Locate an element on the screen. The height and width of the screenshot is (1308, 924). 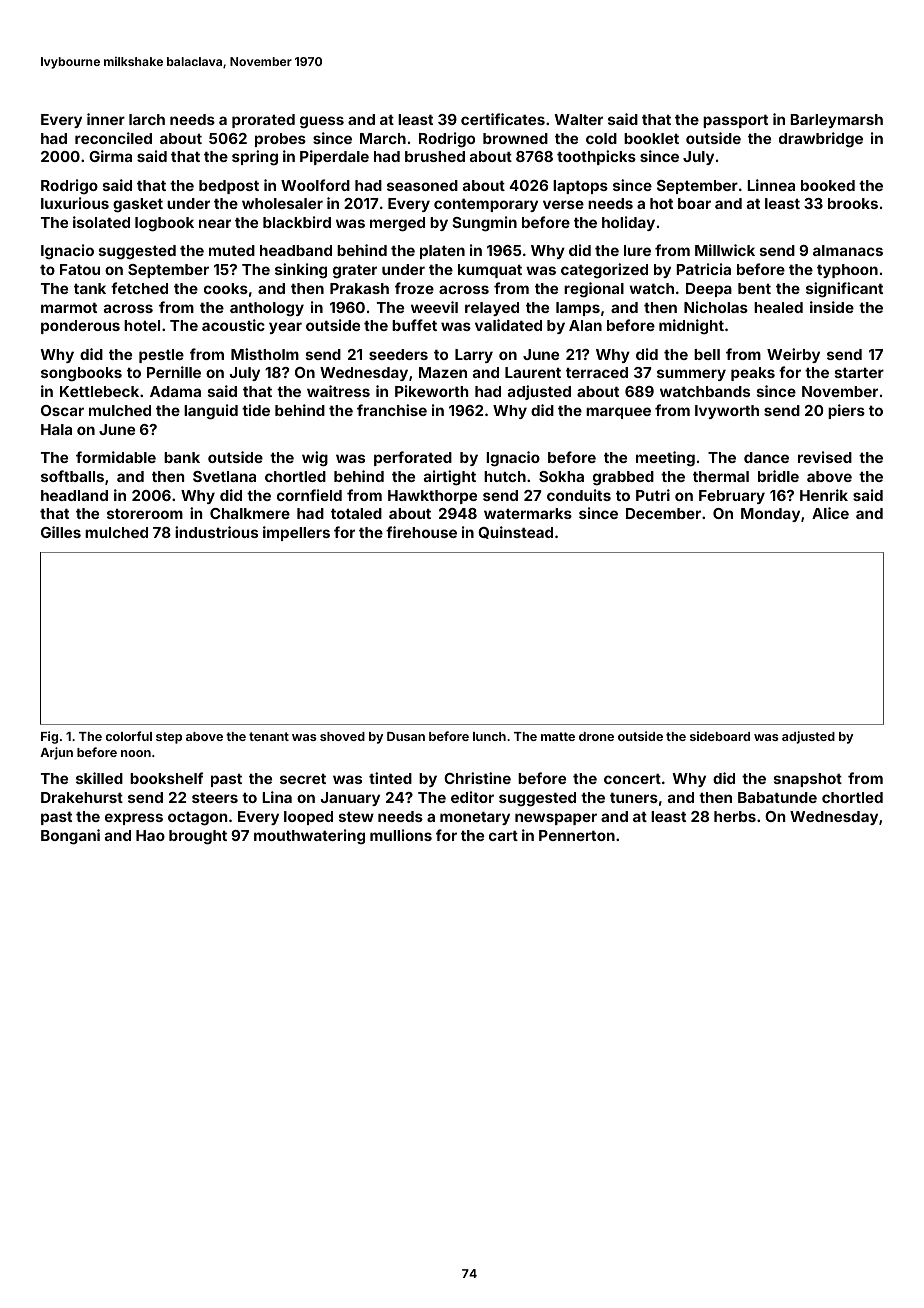
booked is located at coordinates (828, 185).
